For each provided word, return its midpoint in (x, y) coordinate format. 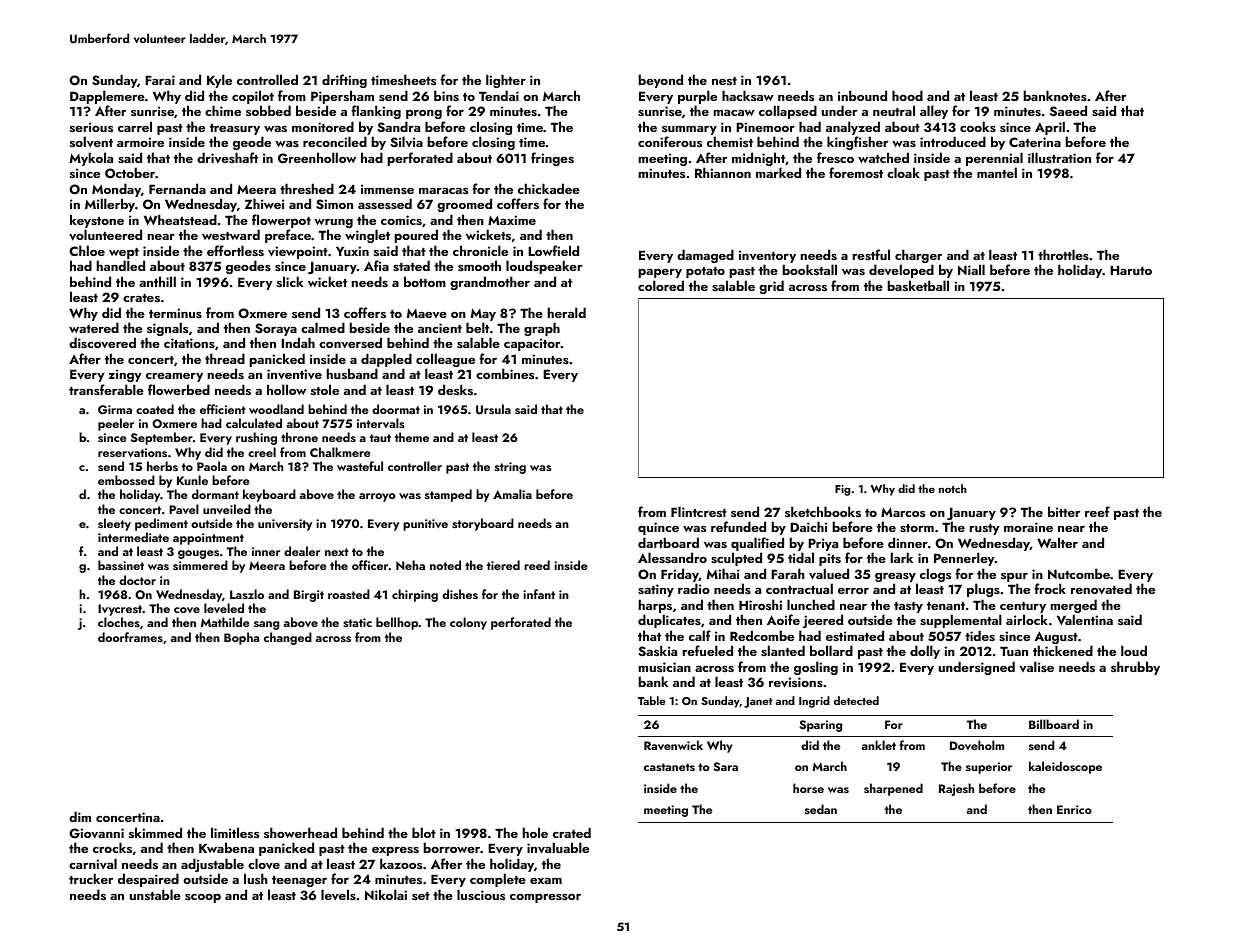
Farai (160, 80)
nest (724, 81)
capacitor (532, 344)
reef (1097, 511)
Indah (298, 343)
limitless (235, 832)
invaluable (558, 848)
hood (907, 95)
